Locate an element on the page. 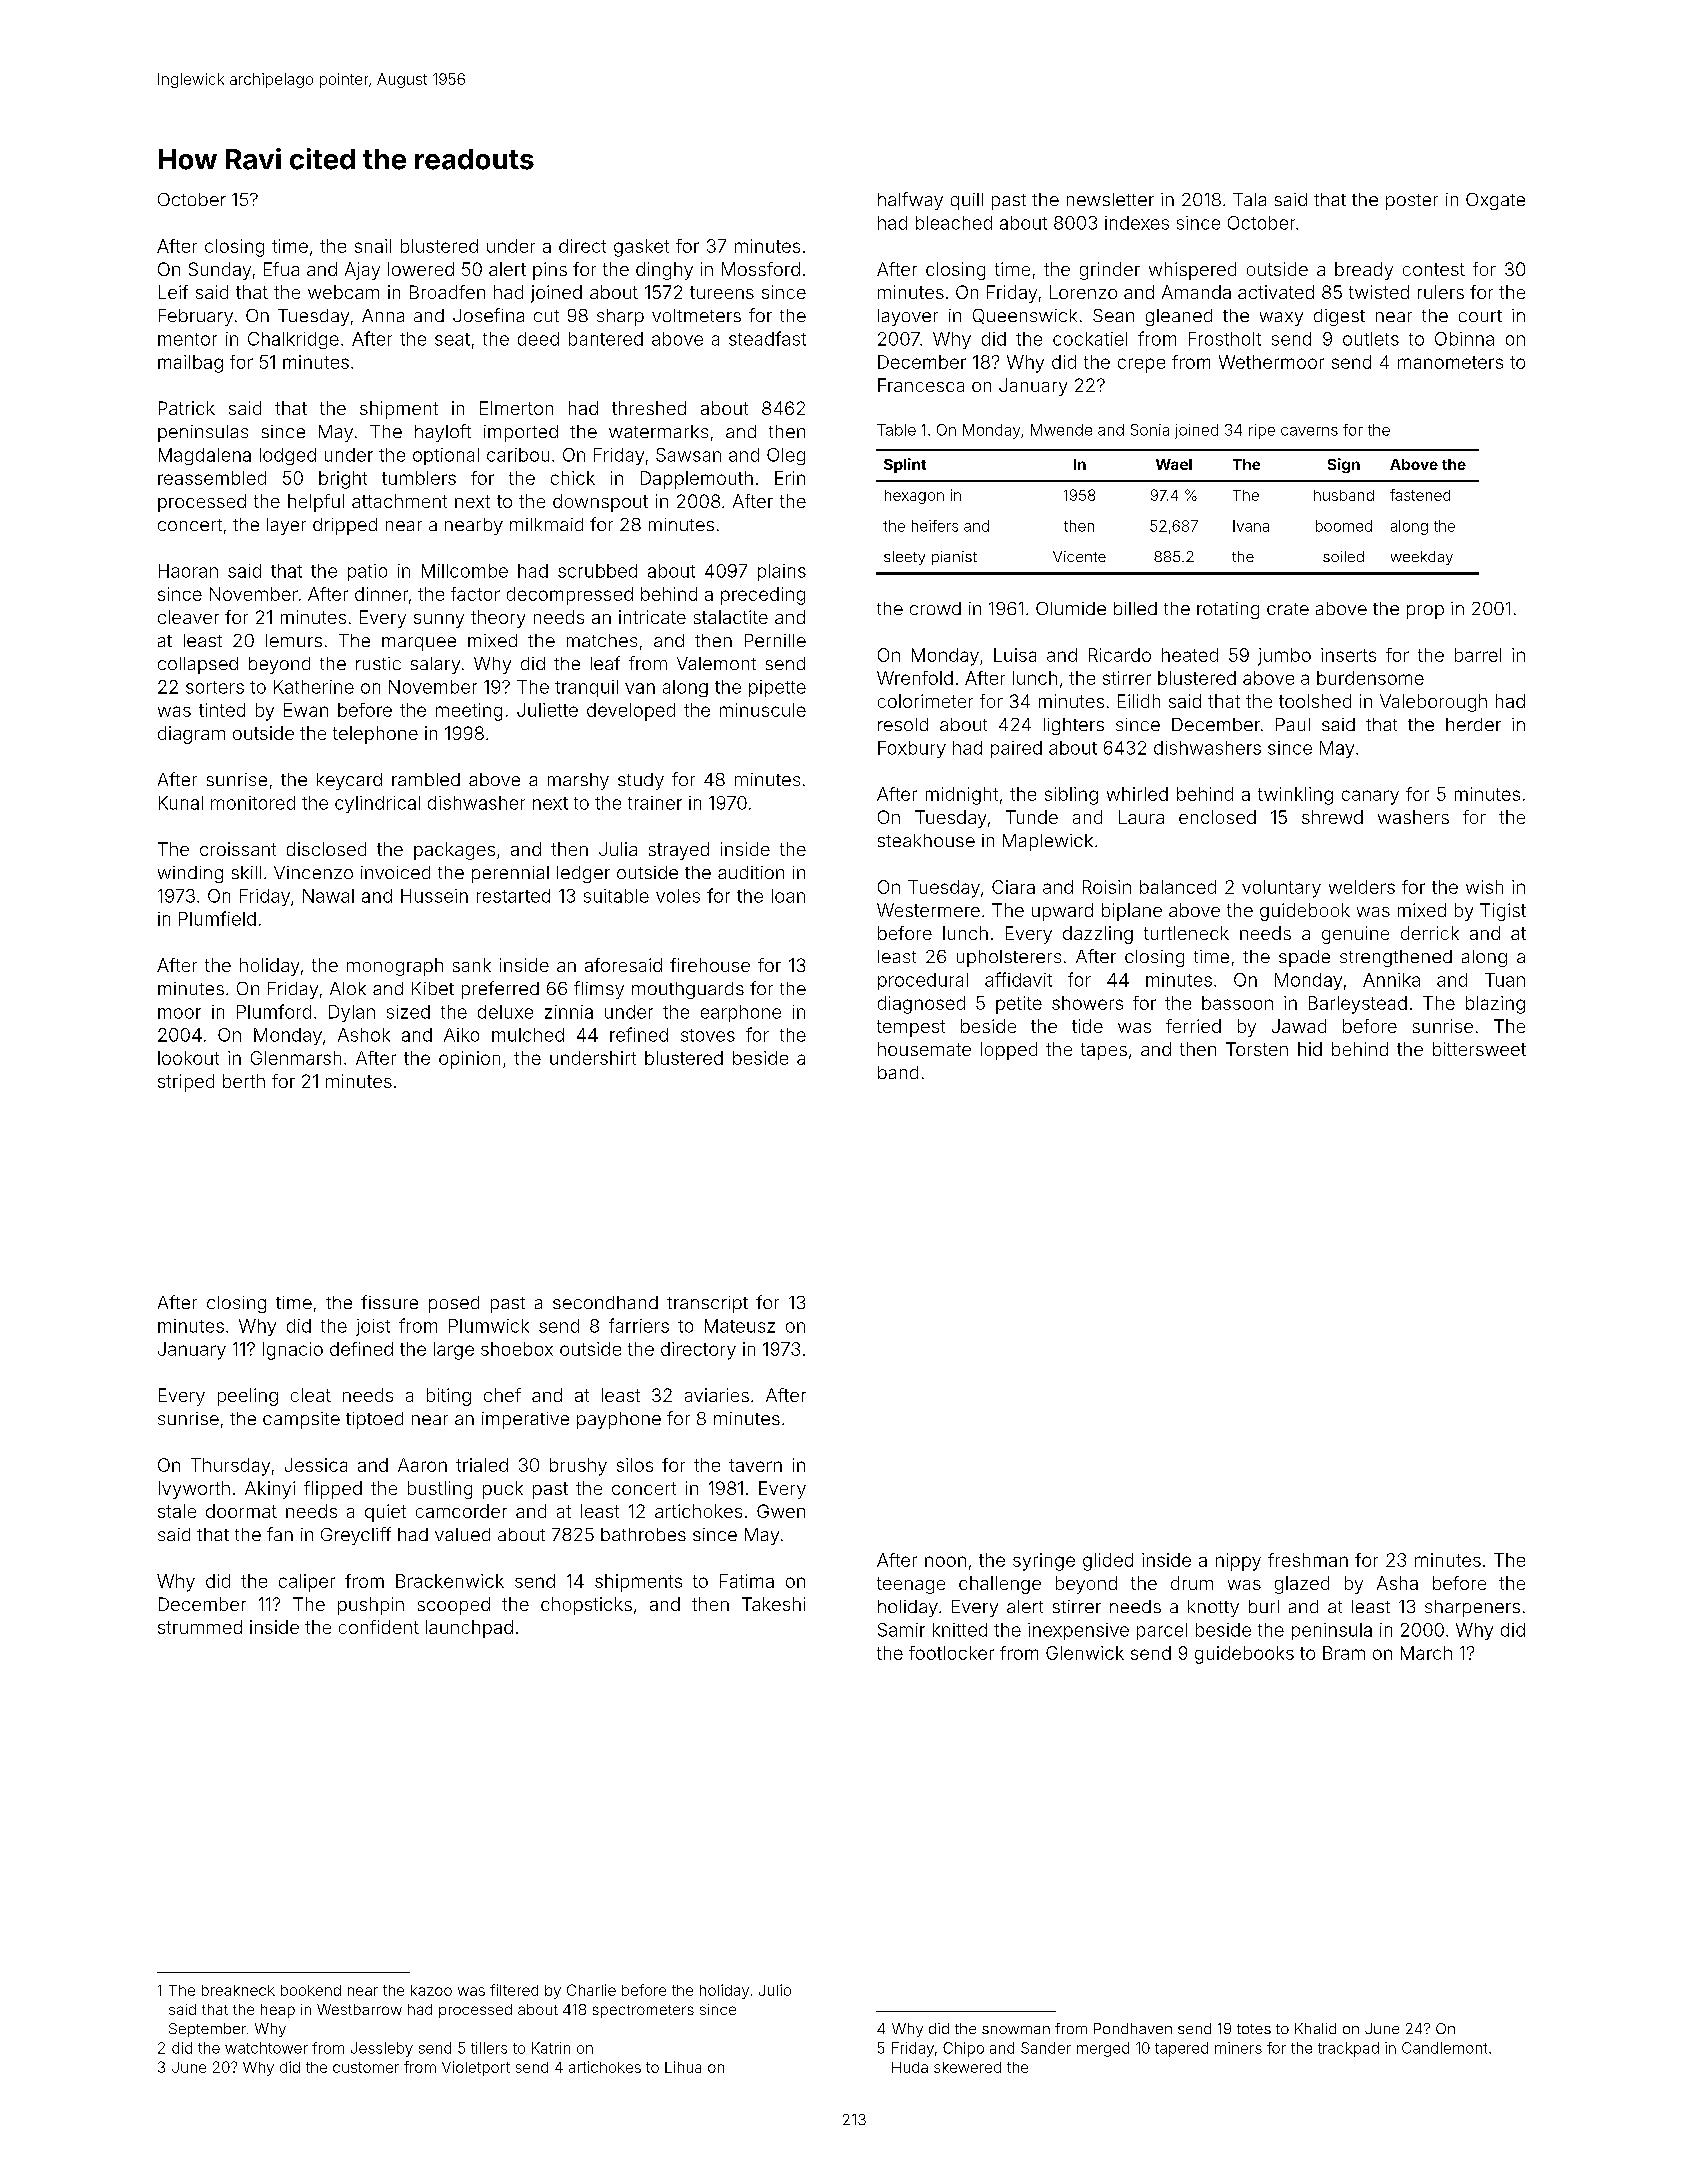 The image size is (1683, 2178). breakneck is located at coordinates (238, 1990).
